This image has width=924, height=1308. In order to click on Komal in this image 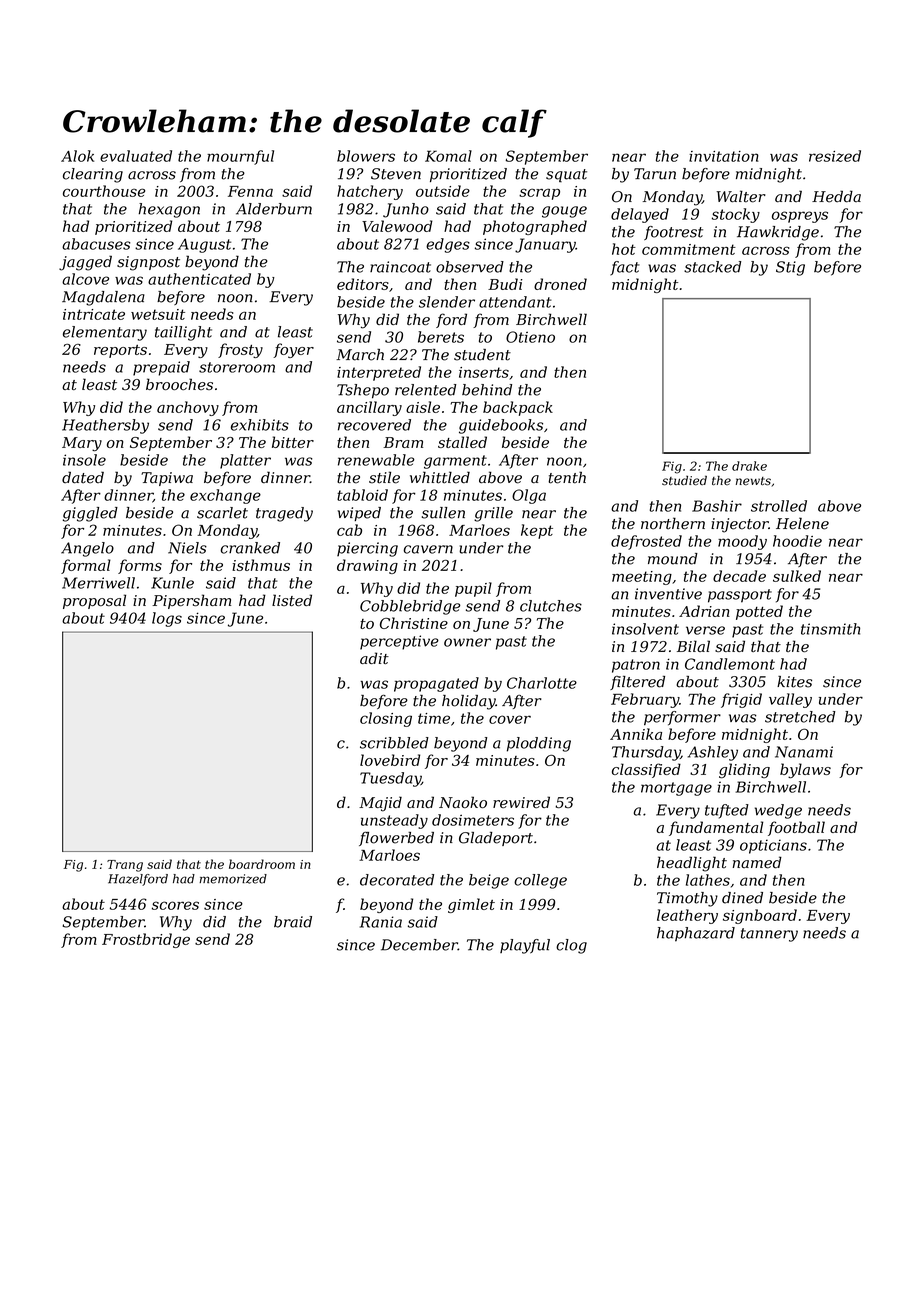, I will do `click(448, 156)`.
